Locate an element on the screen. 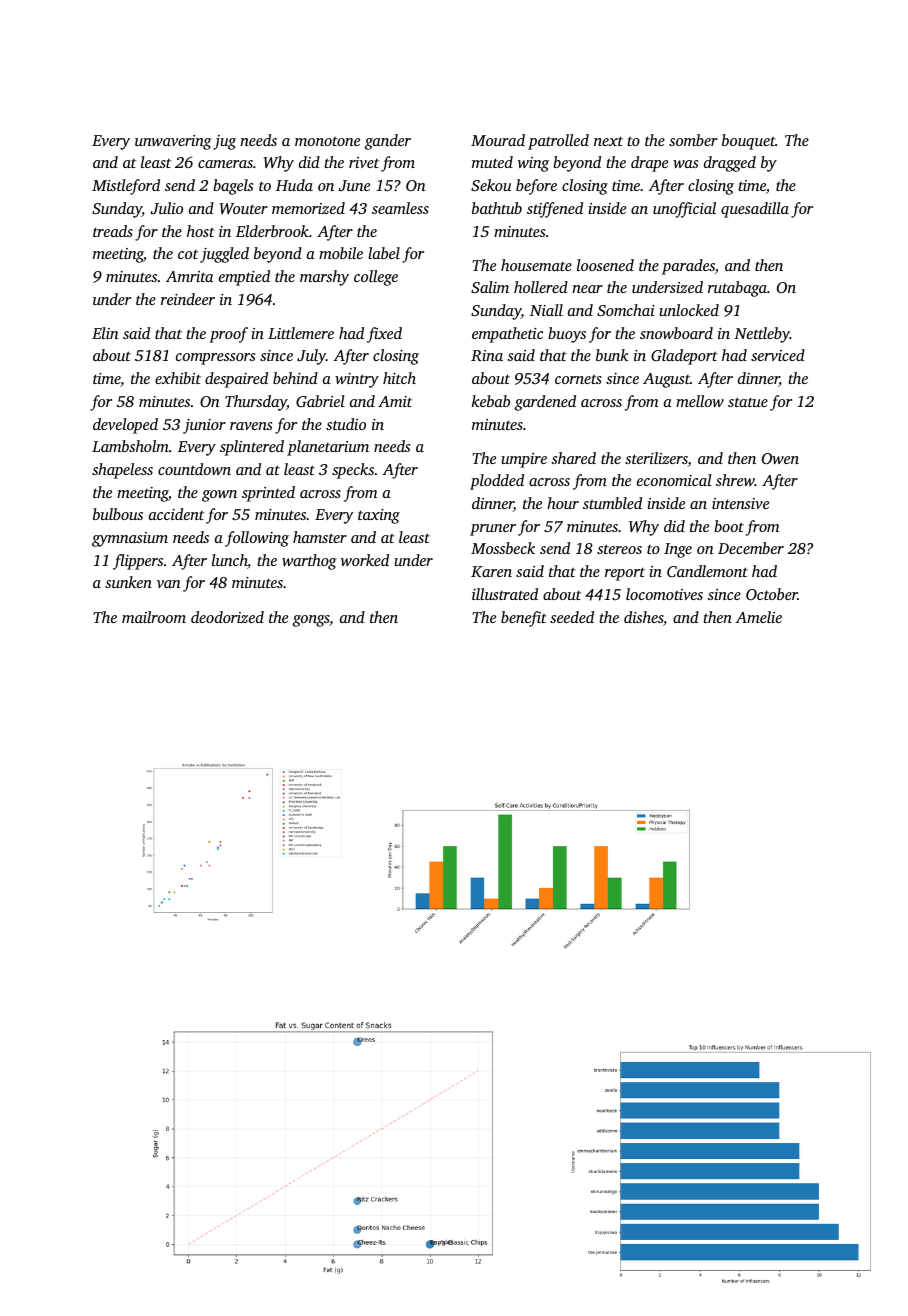 This screenshot has width=908, height=1316. Amit is located at coordinates (395, 401).
